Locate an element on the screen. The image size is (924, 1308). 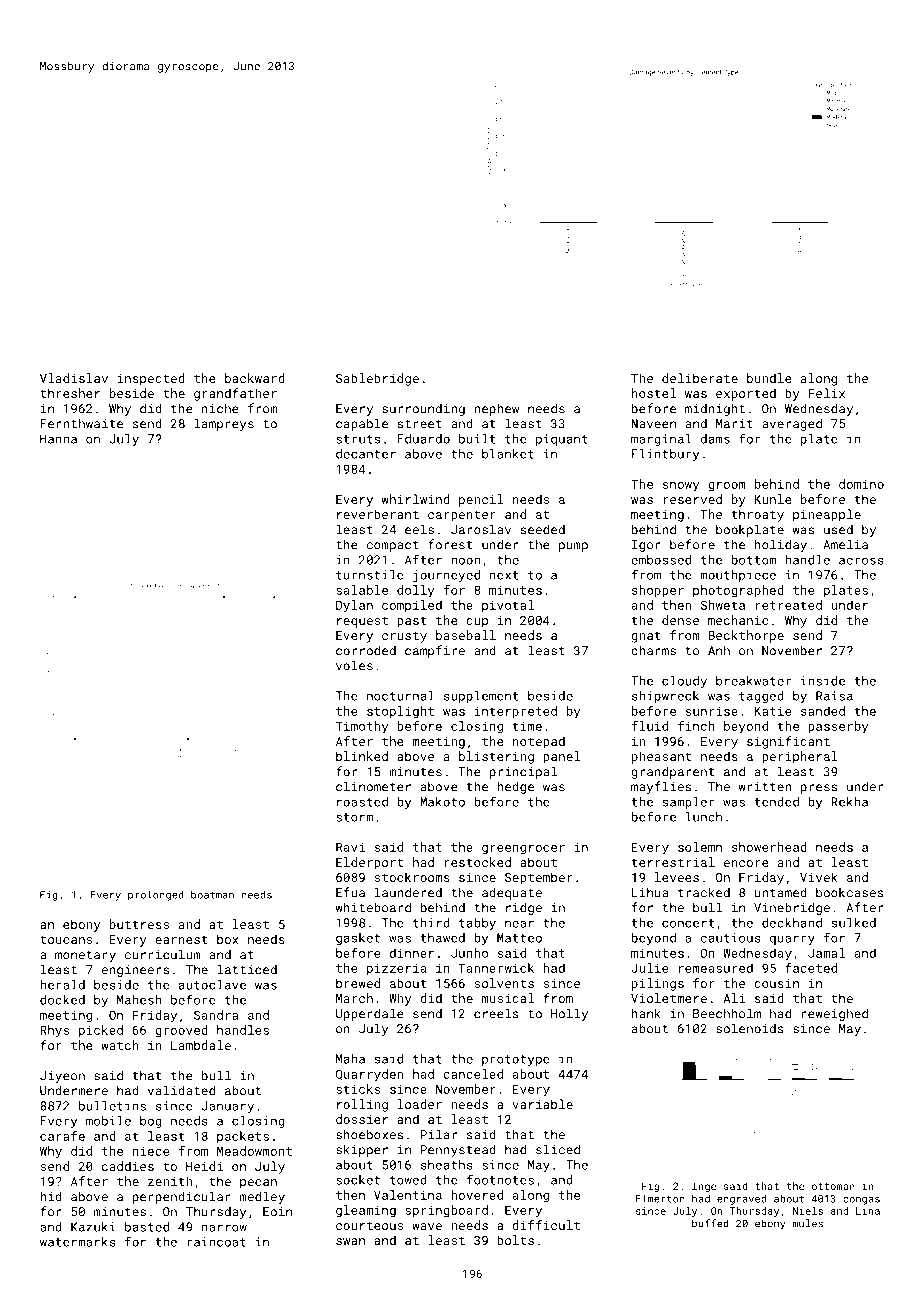
swan is located at coordinates (350, 1241).
